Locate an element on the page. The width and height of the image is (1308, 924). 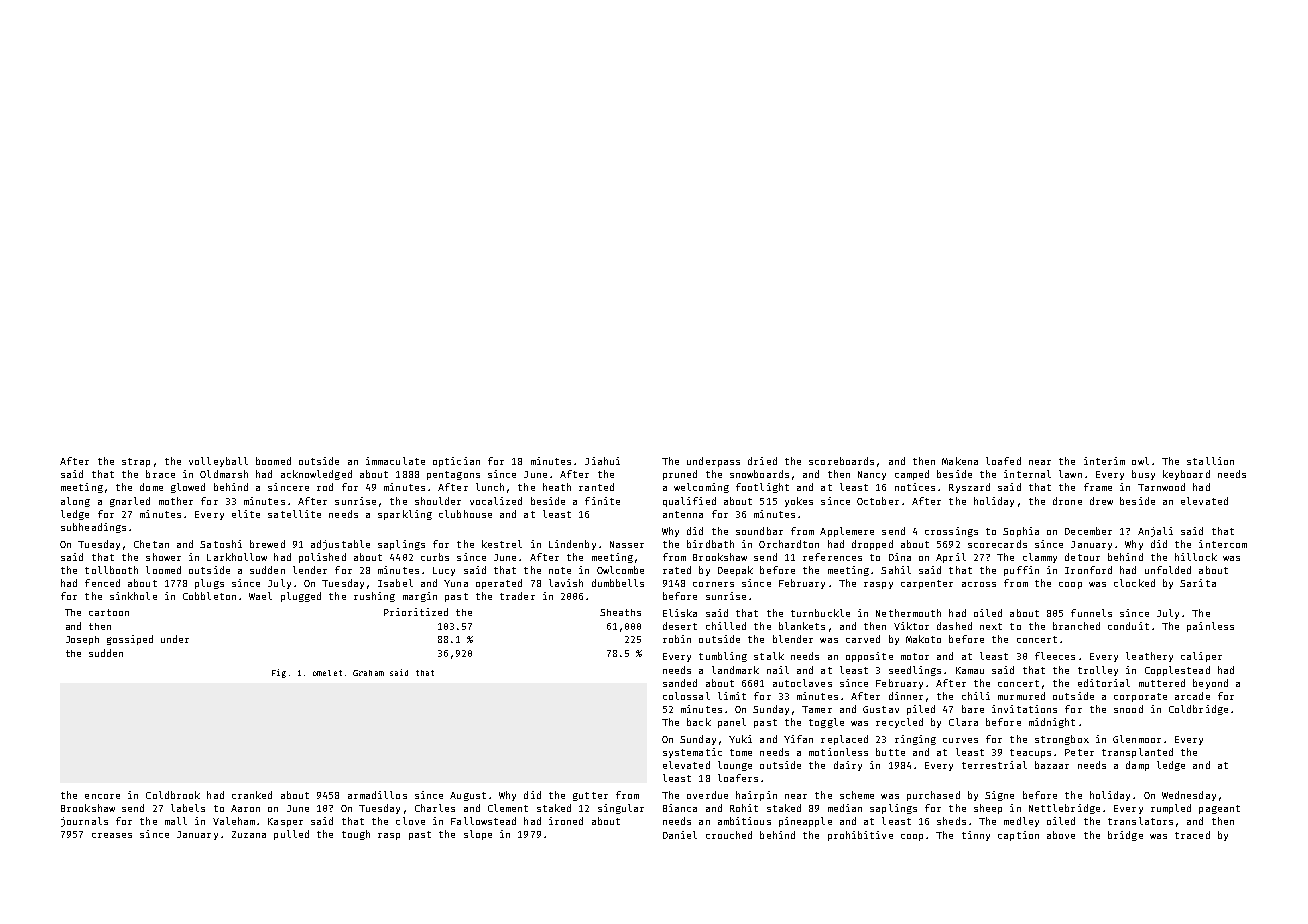
elite is located at coordinates (246, 514).
